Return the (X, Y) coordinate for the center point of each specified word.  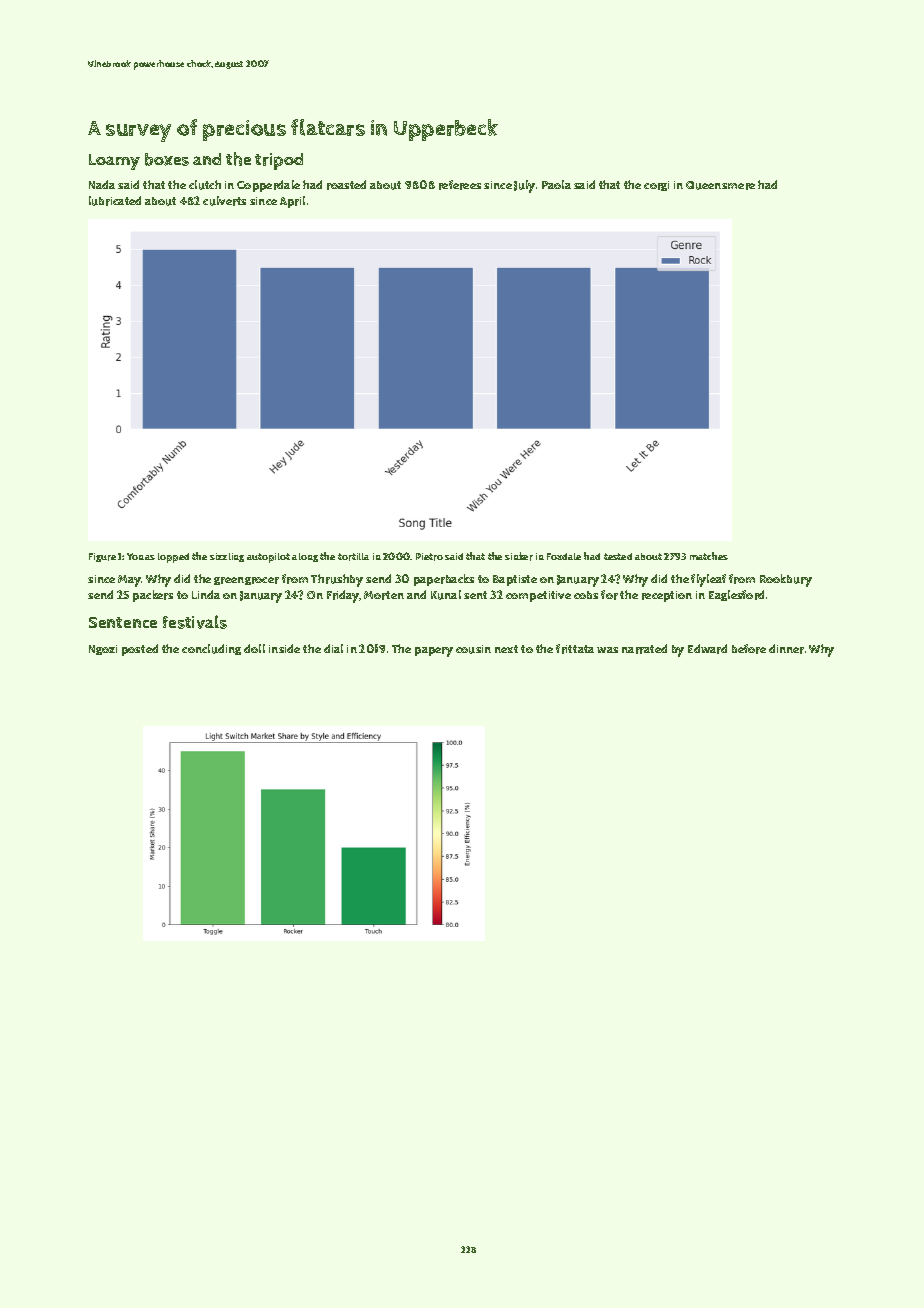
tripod (279, 161)
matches (709, 556)
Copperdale (268, 186)
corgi (656, 186)
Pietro (429, 557)
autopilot (268, 558)
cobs (586, 595)
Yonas (141, 556)
